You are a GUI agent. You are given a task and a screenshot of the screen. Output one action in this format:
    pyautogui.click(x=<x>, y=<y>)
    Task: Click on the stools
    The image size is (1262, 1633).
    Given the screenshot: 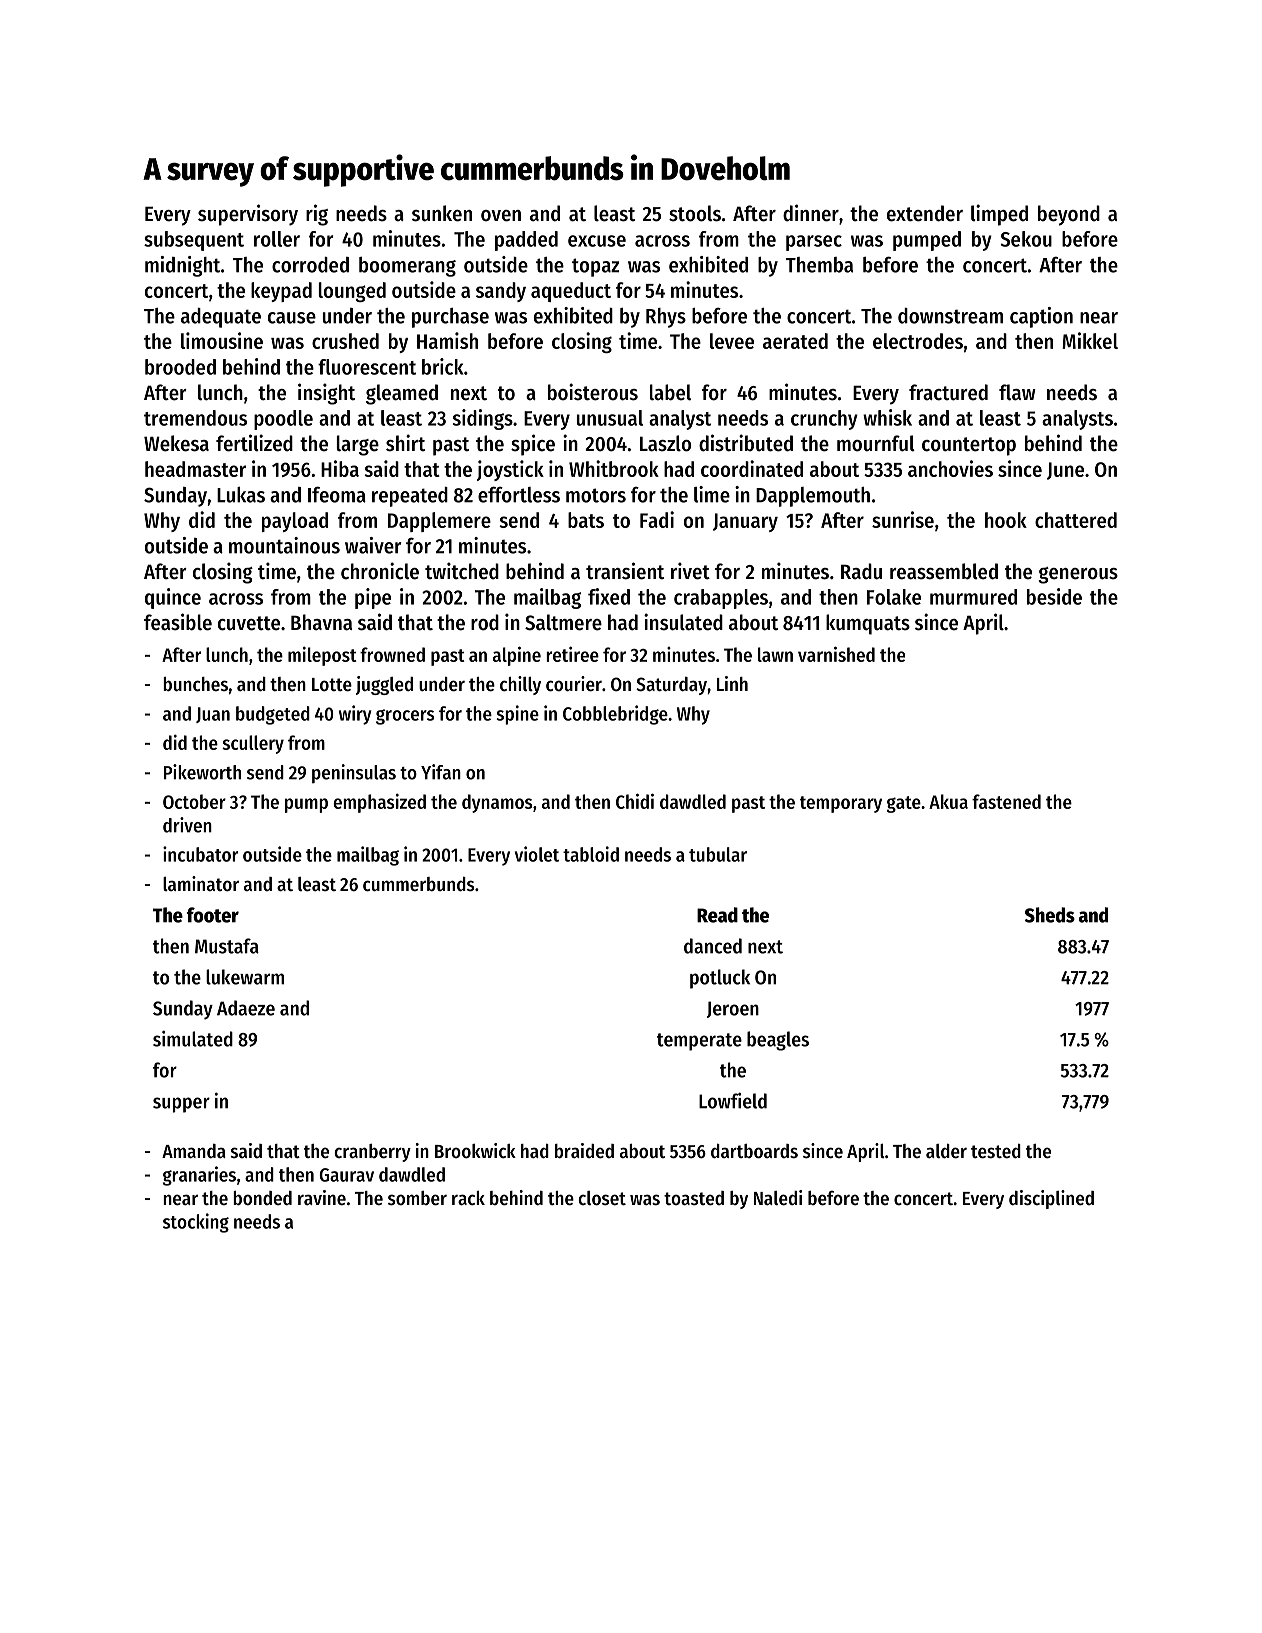 What is the action you would take?
    pyautogui.click(x=695, y=213)
